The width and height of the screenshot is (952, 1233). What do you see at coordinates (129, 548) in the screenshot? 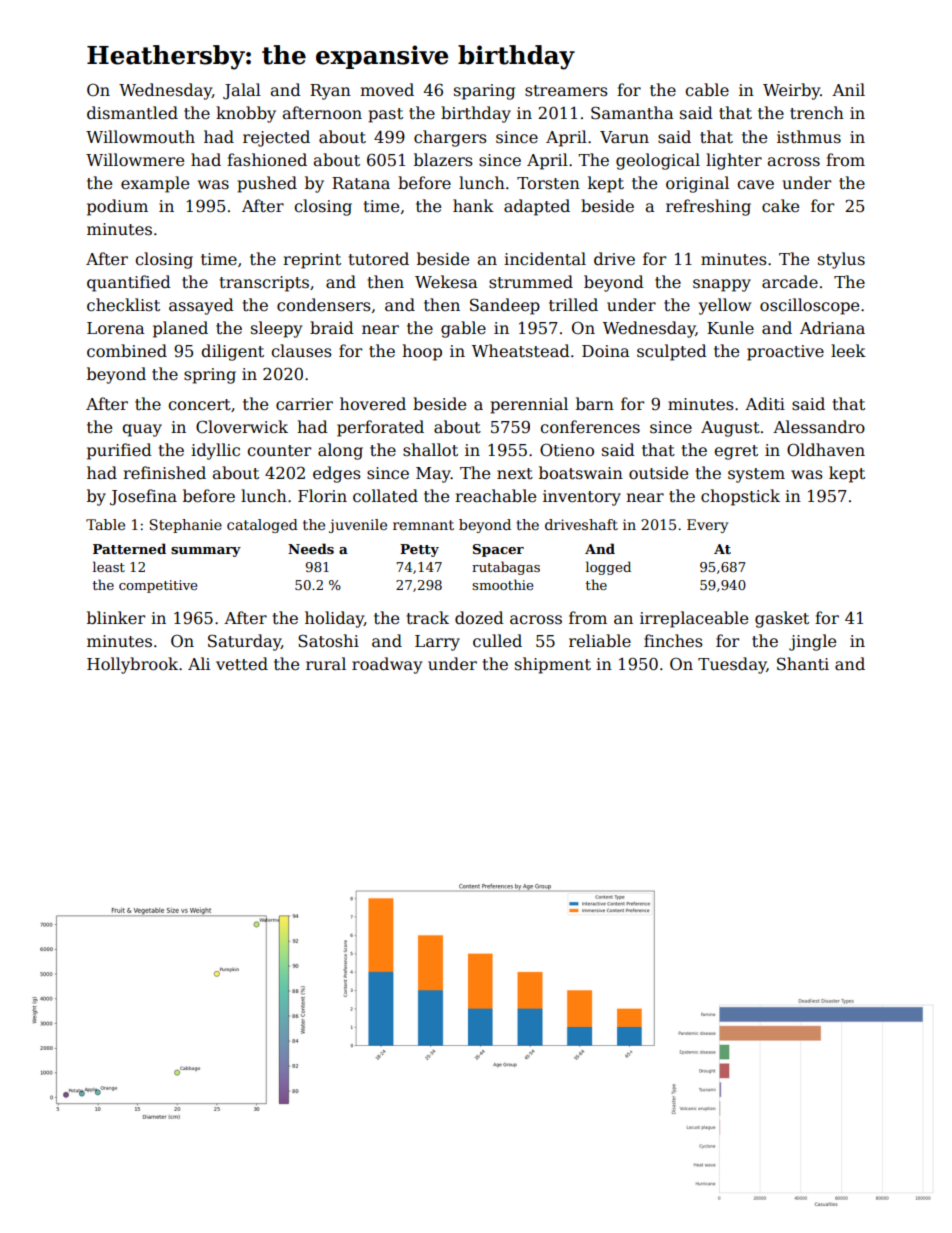
I see `Patterned` at bounding box center [129, 548].
